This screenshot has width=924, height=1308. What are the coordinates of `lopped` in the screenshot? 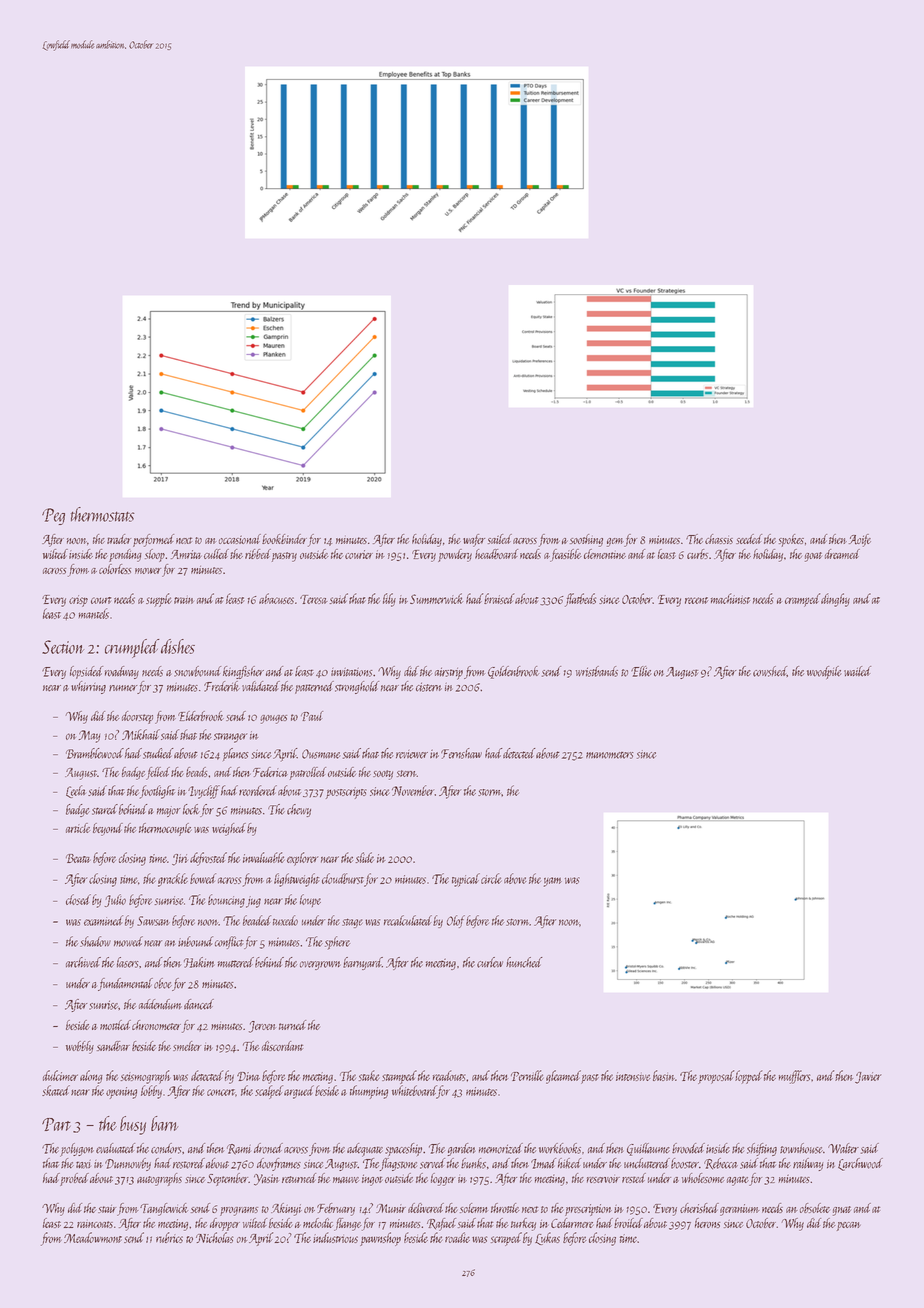 It's located at (749, 1077).
